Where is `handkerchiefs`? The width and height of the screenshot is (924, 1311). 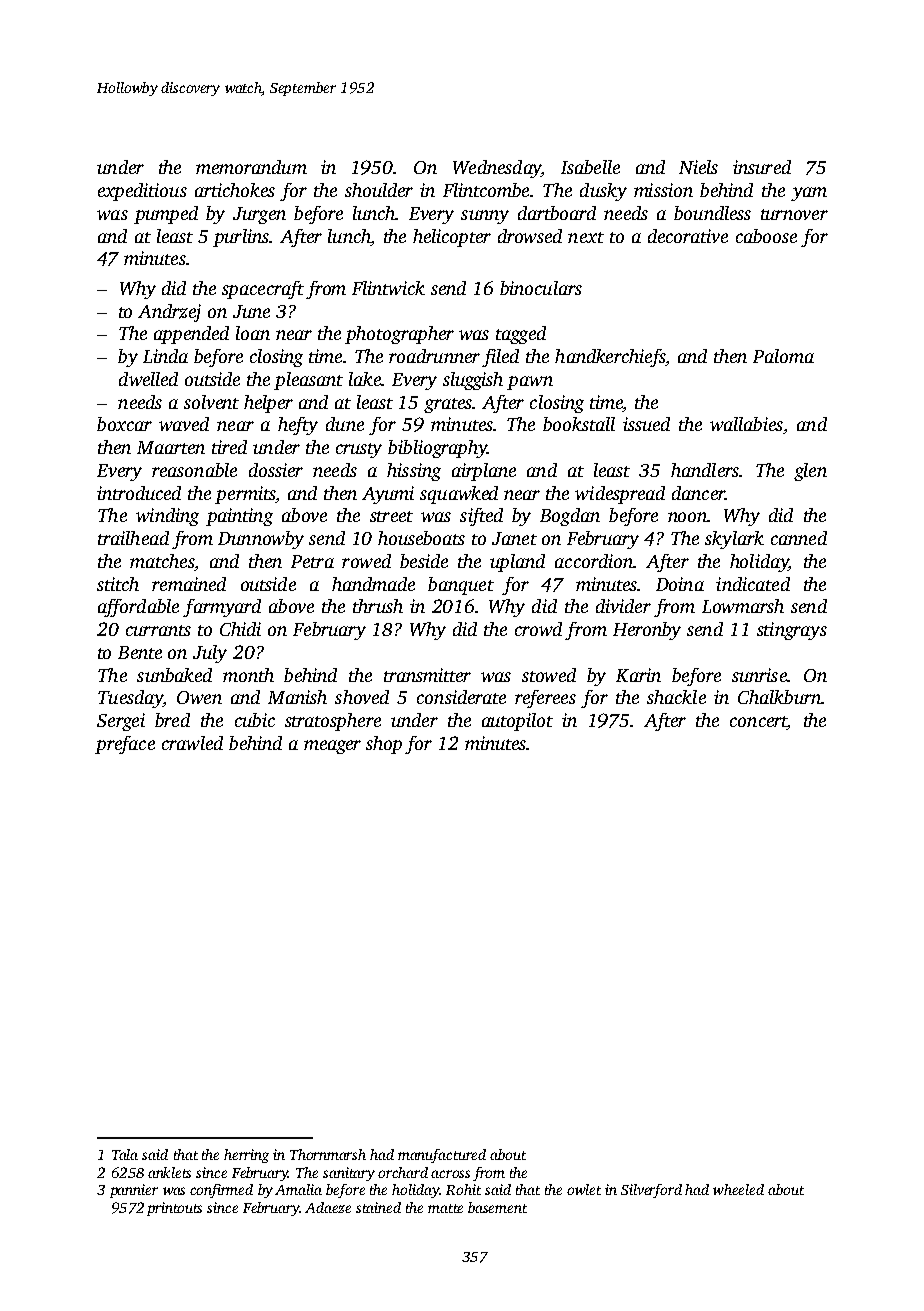
handkerchiefs is located at coordinates (610, 358).
